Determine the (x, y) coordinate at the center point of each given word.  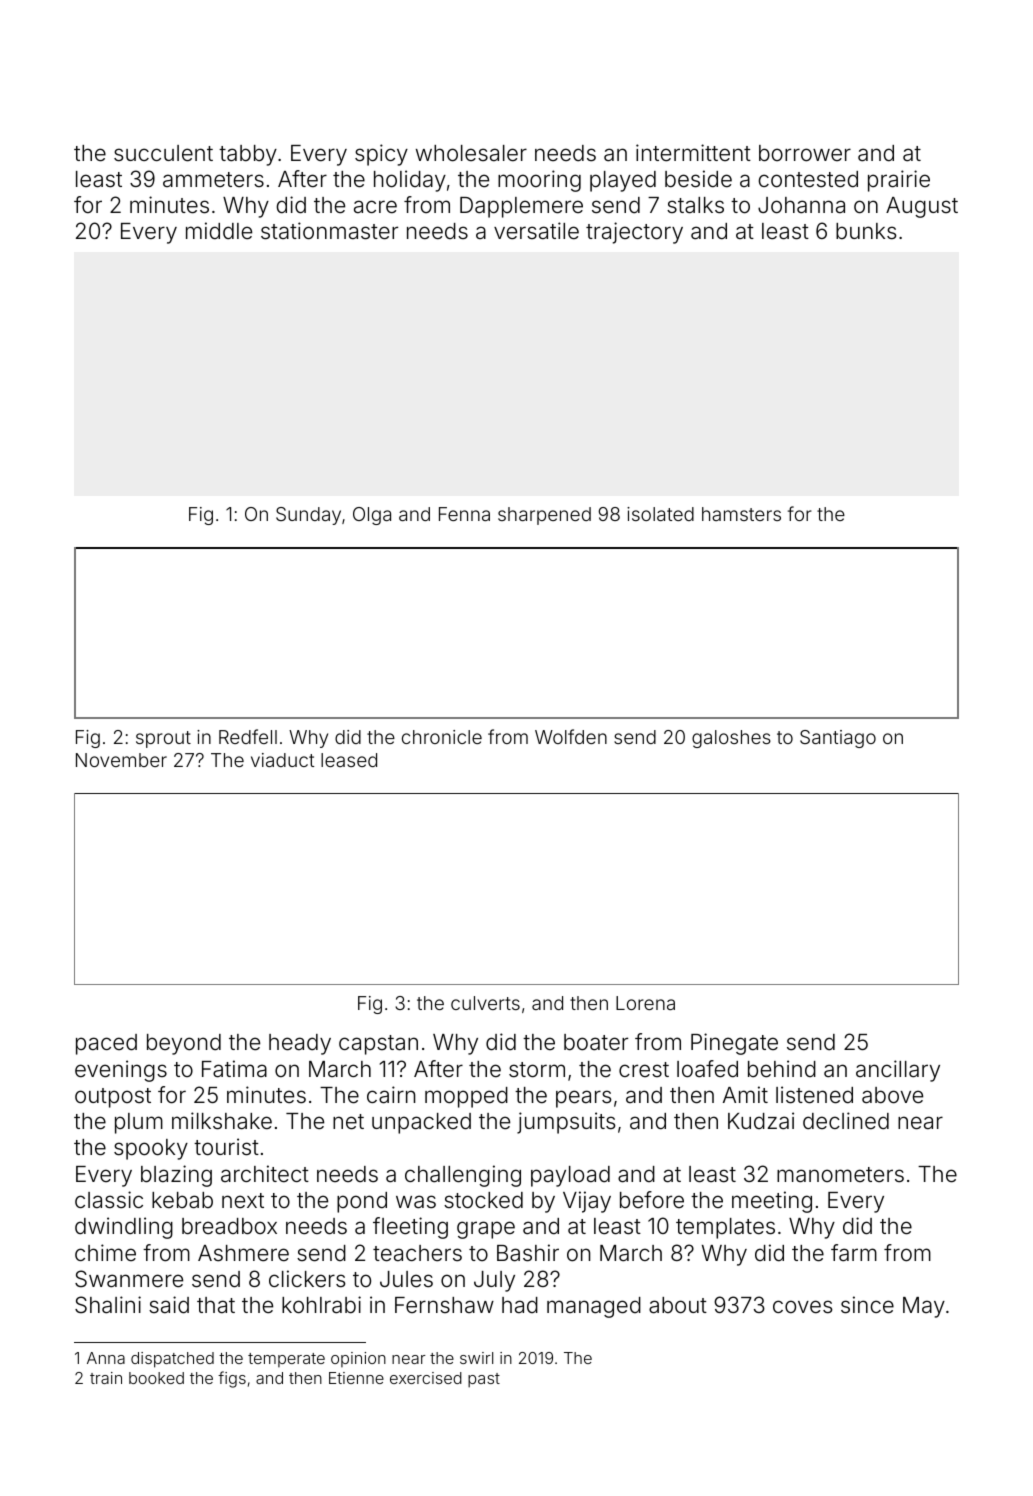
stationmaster (329, 231)
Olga (372, 516)
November (121, 760)
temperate (286, 1360)
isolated (660, 514)
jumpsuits (566, 1123)
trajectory (634, 233)
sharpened (544, 516)
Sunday (308, 516)
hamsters (741, 514)
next (243, 1201)
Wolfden (571, 736)
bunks (866, 231)
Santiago (838, 739)
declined (846, 1121)
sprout (163, 739)
